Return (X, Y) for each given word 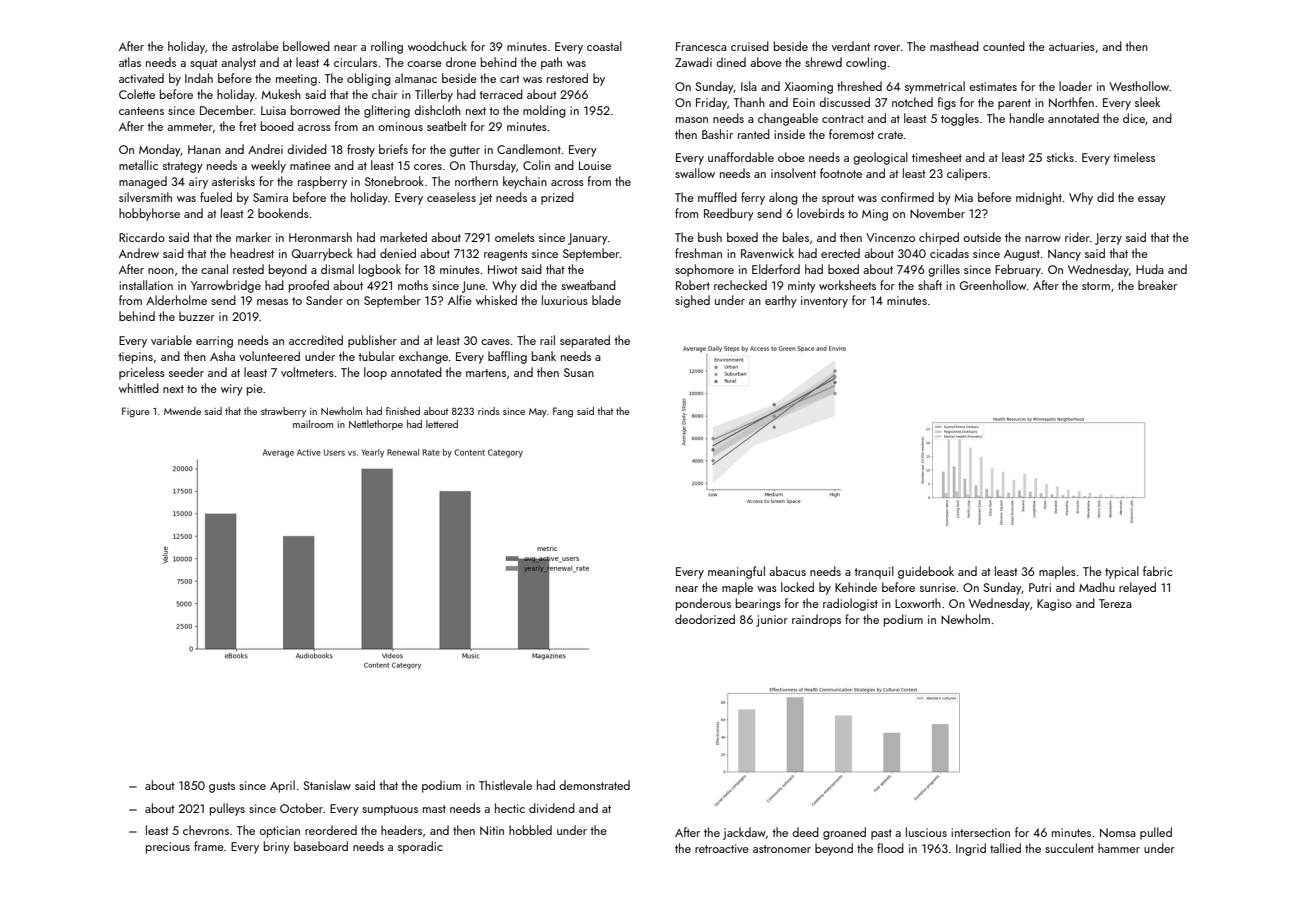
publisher (372, 341)
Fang (563, 412)
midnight (1039, 198)
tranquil (874, 572)
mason (692, 120)
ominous (400, 126)
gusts (222, 787)
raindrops (816, 620)
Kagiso (1054, 605)
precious (168, 848)
